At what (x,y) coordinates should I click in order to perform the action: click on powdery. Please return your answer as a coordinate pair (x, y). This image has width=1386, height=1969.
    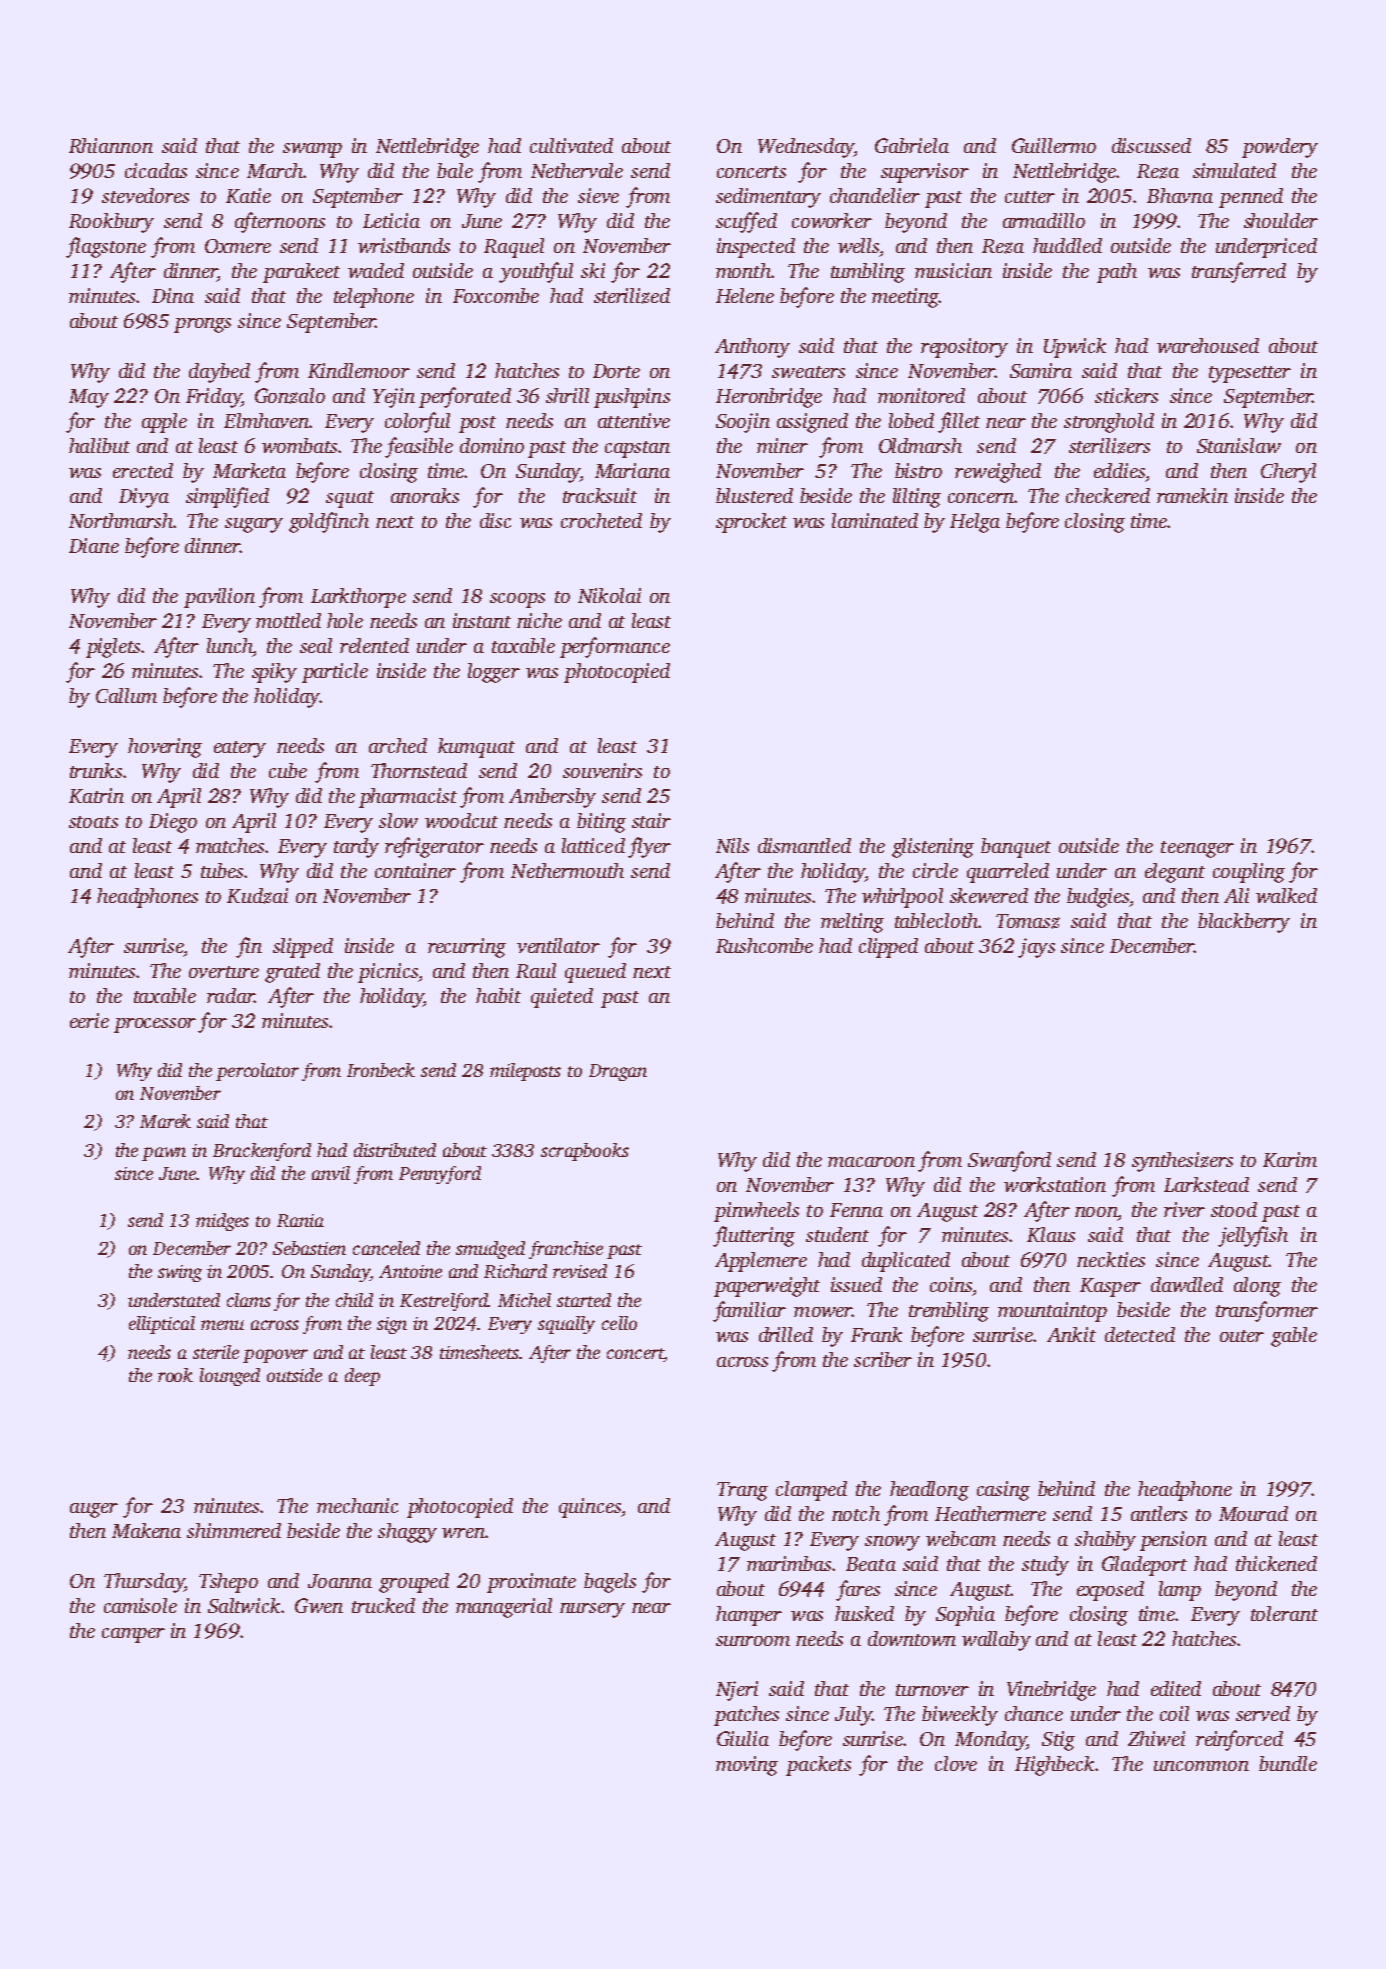
    Looking at the image, I should click on (1280, 148).
